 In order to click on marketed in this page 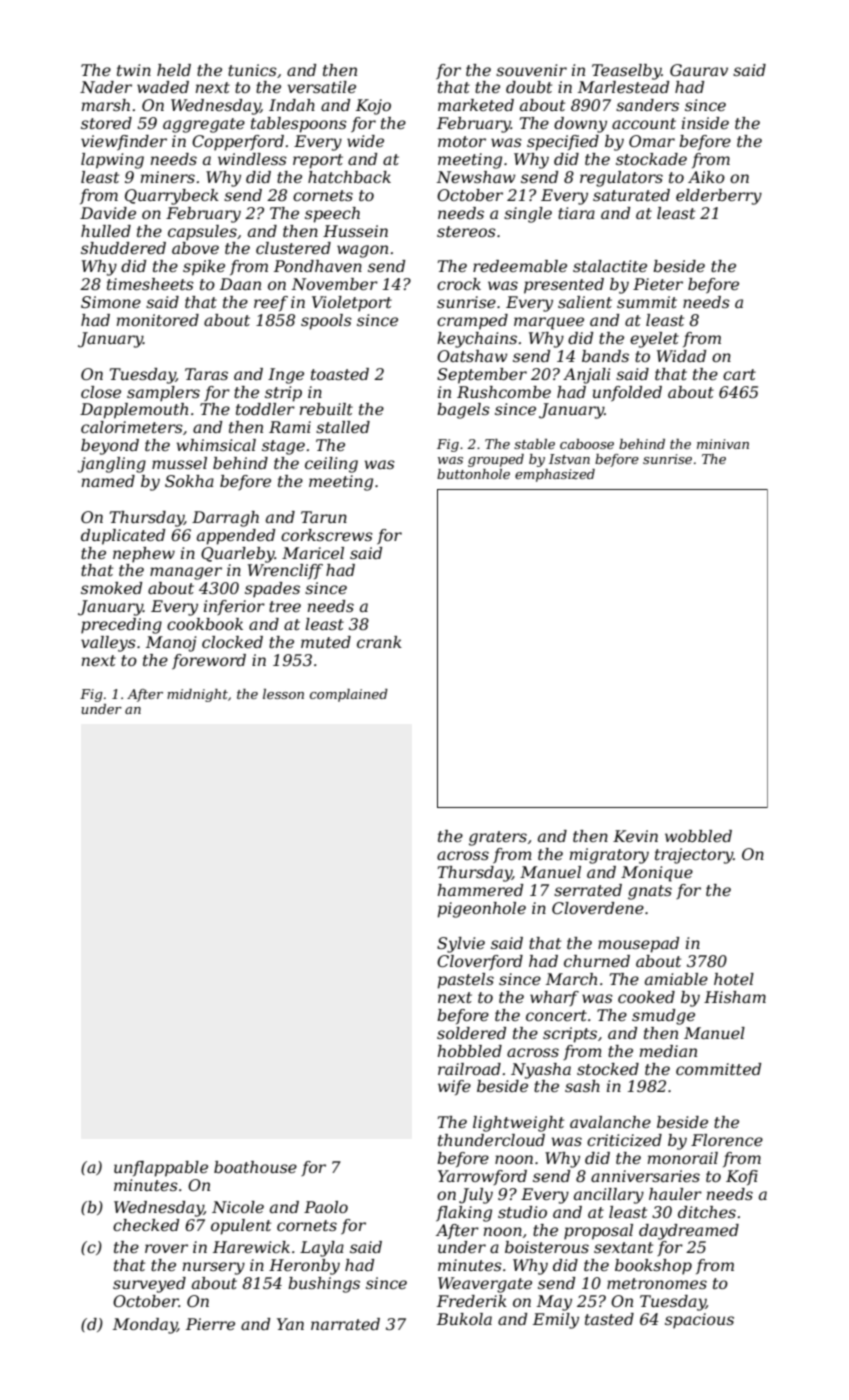, I will do `click(476, 105)`.
